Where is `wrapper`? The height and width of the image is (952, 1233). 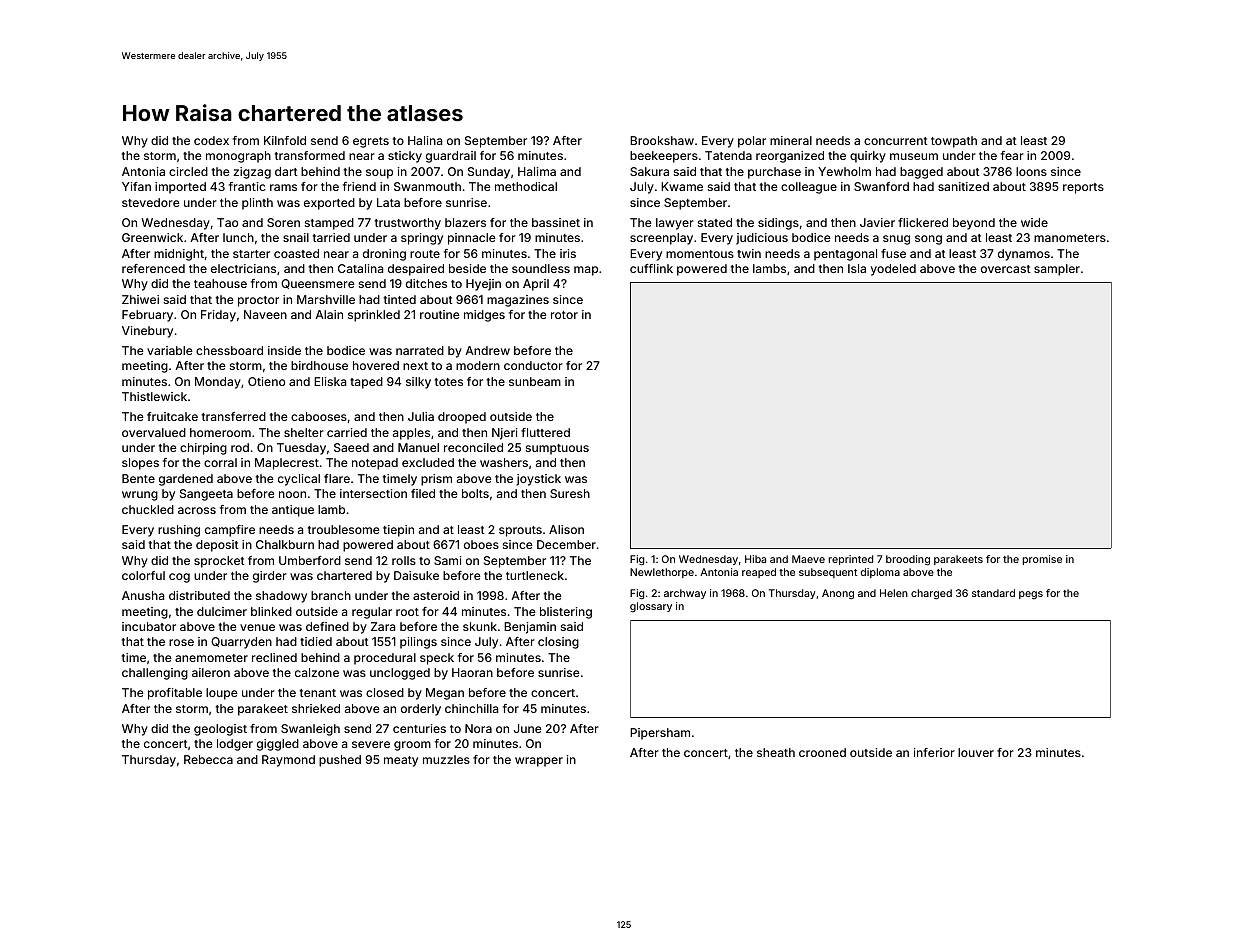
wrapper is located at coordinates (539, 762).
